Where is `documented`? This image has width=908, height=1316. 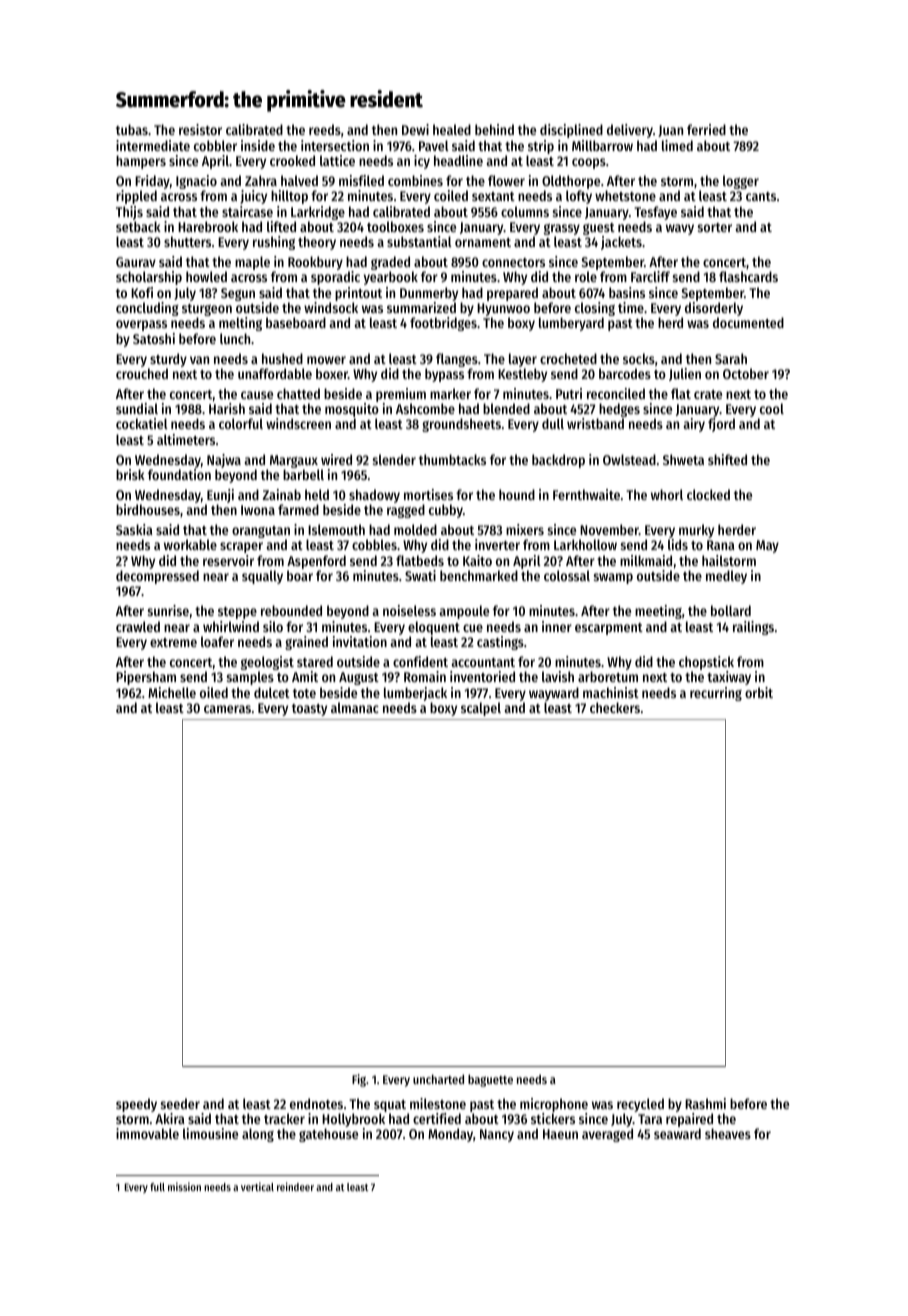 documented is located at coordinates (748, 322).
